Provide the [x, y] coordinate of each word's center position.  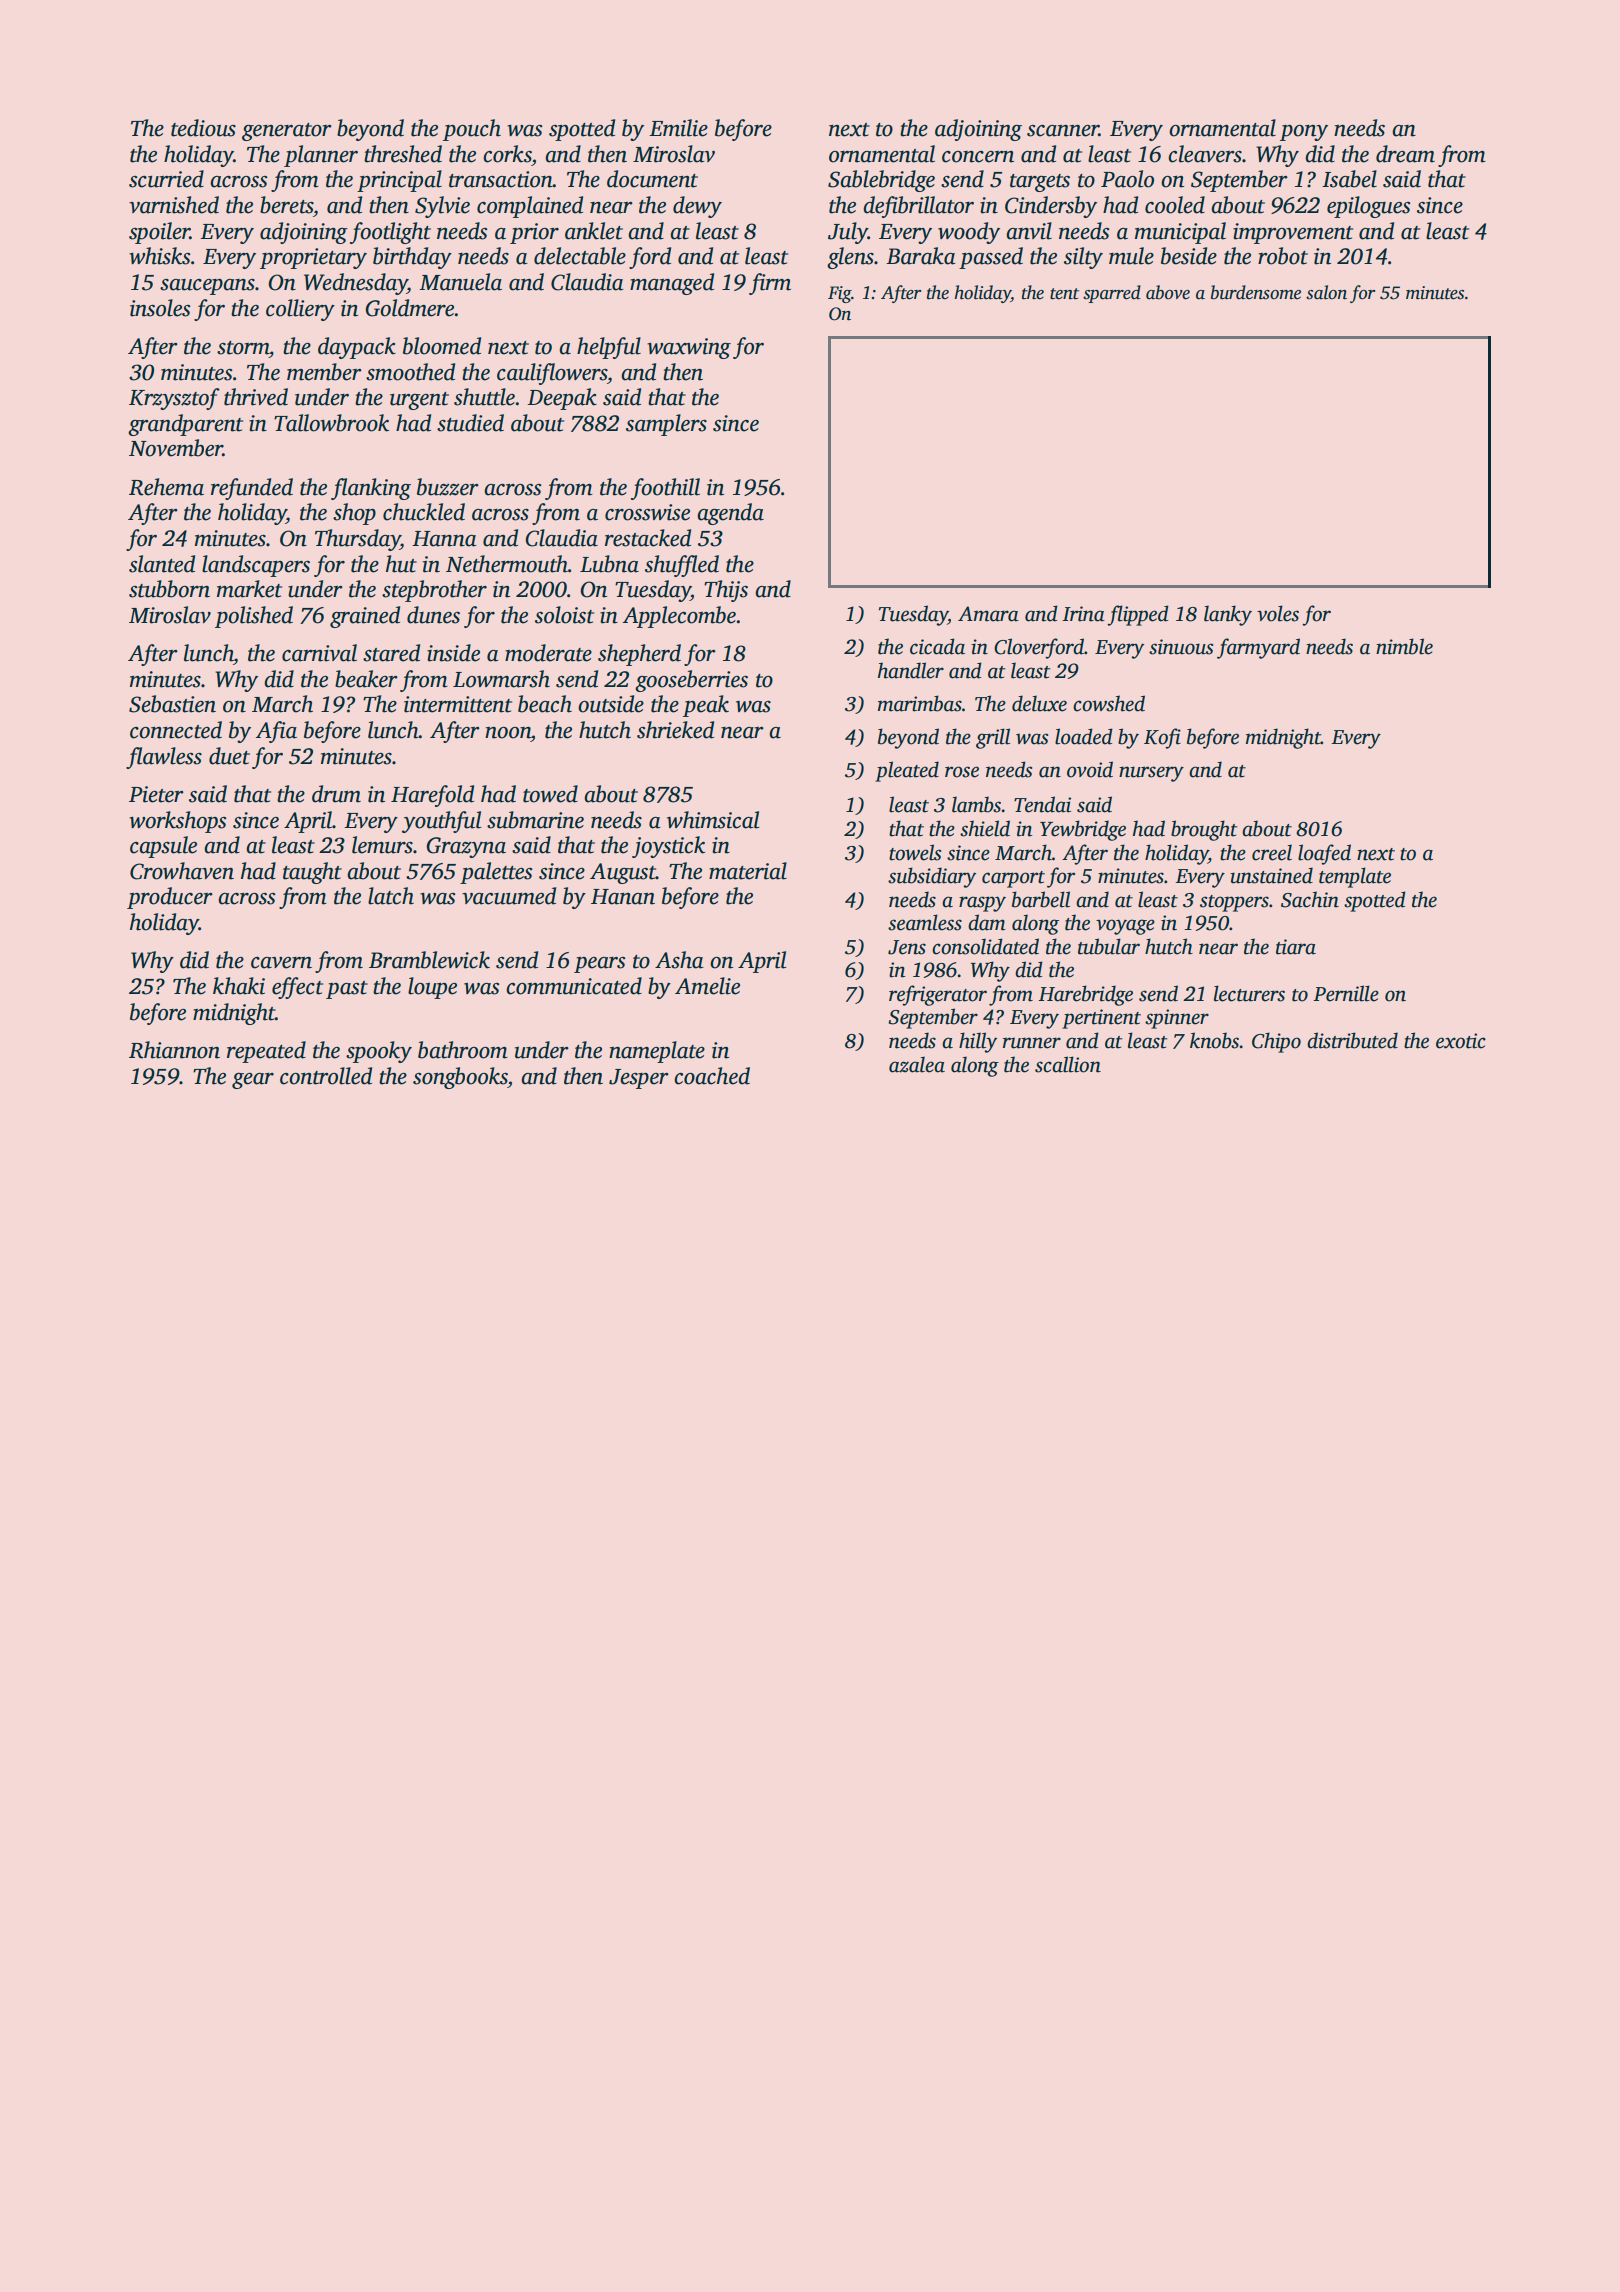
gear [253, 1081]
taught [312, 873]
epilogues [1369, 207]
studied [470, 423]
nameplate [657, 1052]
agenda [731, 514]
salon [1326, 292]
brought [1204, 830]
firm [770, 284]
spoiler [159, 233]
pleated [907, 771]
